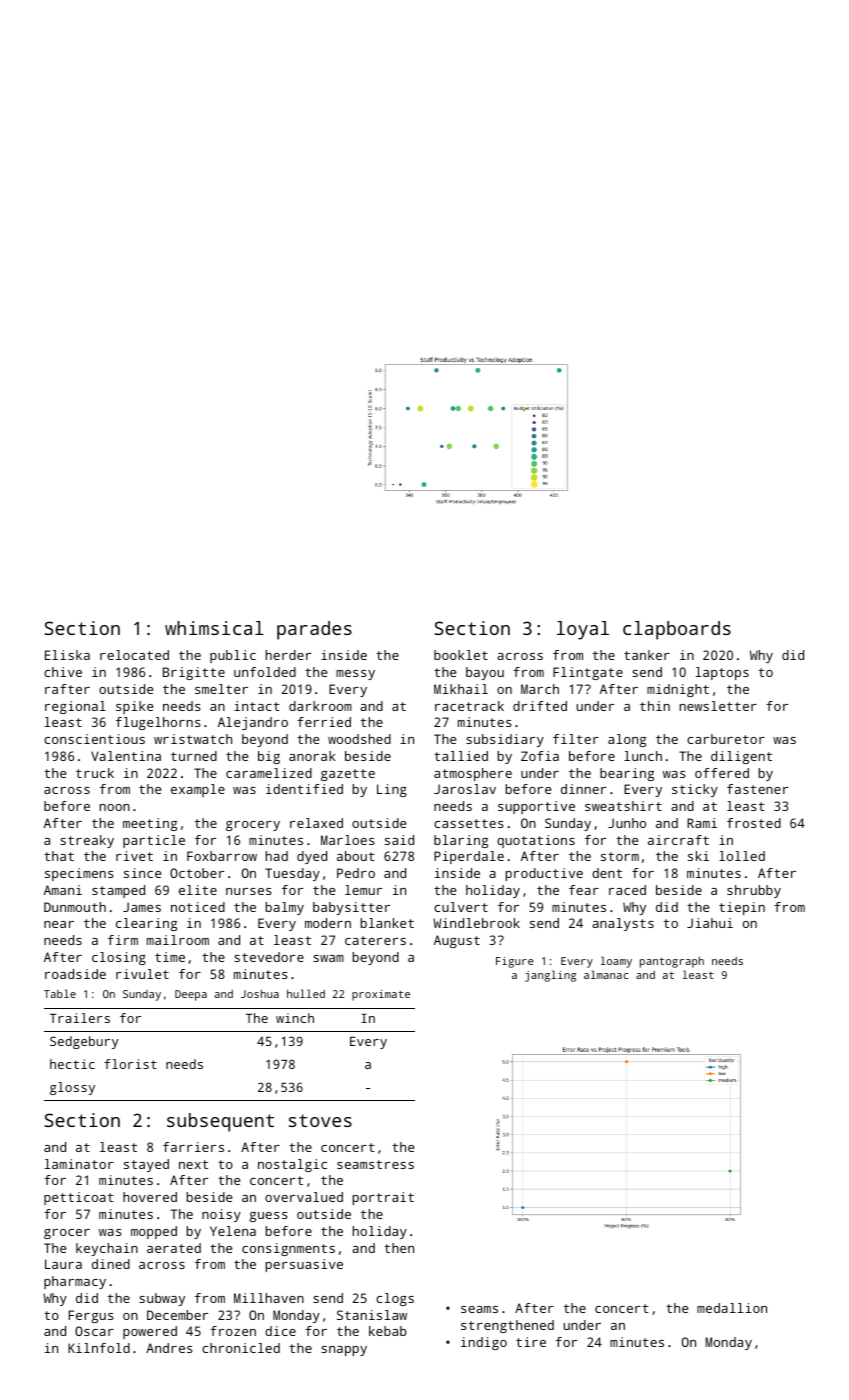 The height and width of the image is (1400, 849). Describe the element at coordinates (395, 1299) in the image. I see `clogs` at that location.
